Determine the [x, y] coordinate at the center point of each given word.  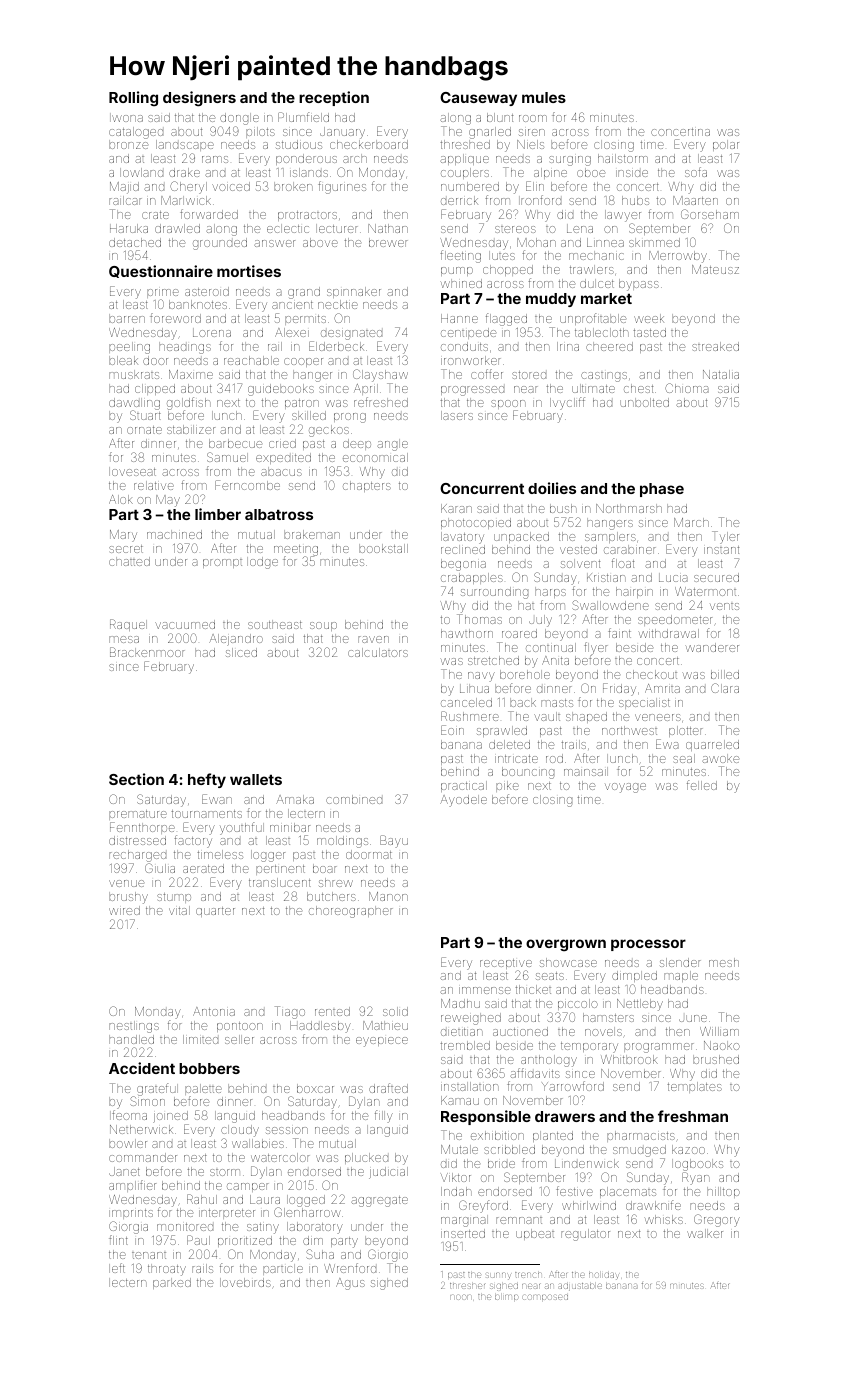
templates [694, 1087]
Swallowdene [610, 605]
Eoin [452, 730]
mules [544, 97]
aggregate [379, 1201]
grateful [157, 1089]
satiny [263, 1228]
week [649, 318]
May [168, 501]
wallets [256, 779]
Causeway [478, 99]
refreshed [381, 402]
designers [199, 99]
